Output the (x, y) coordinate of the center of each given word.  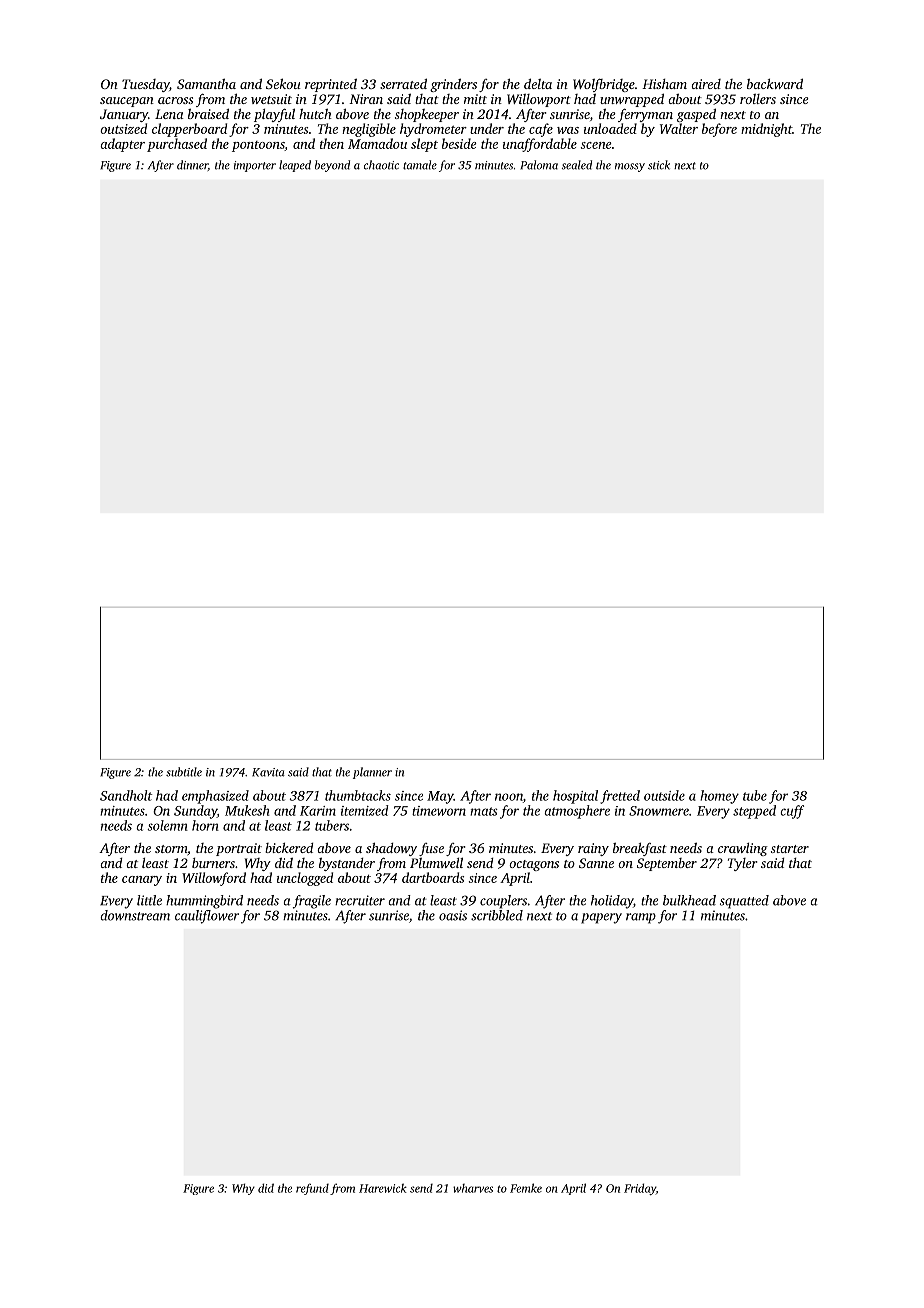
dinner (192, 165)
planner (372, 773)
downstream (135, 915)
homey (719, 797)
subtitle (184, 772)
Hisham (664, 84)
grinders (453, 85)
